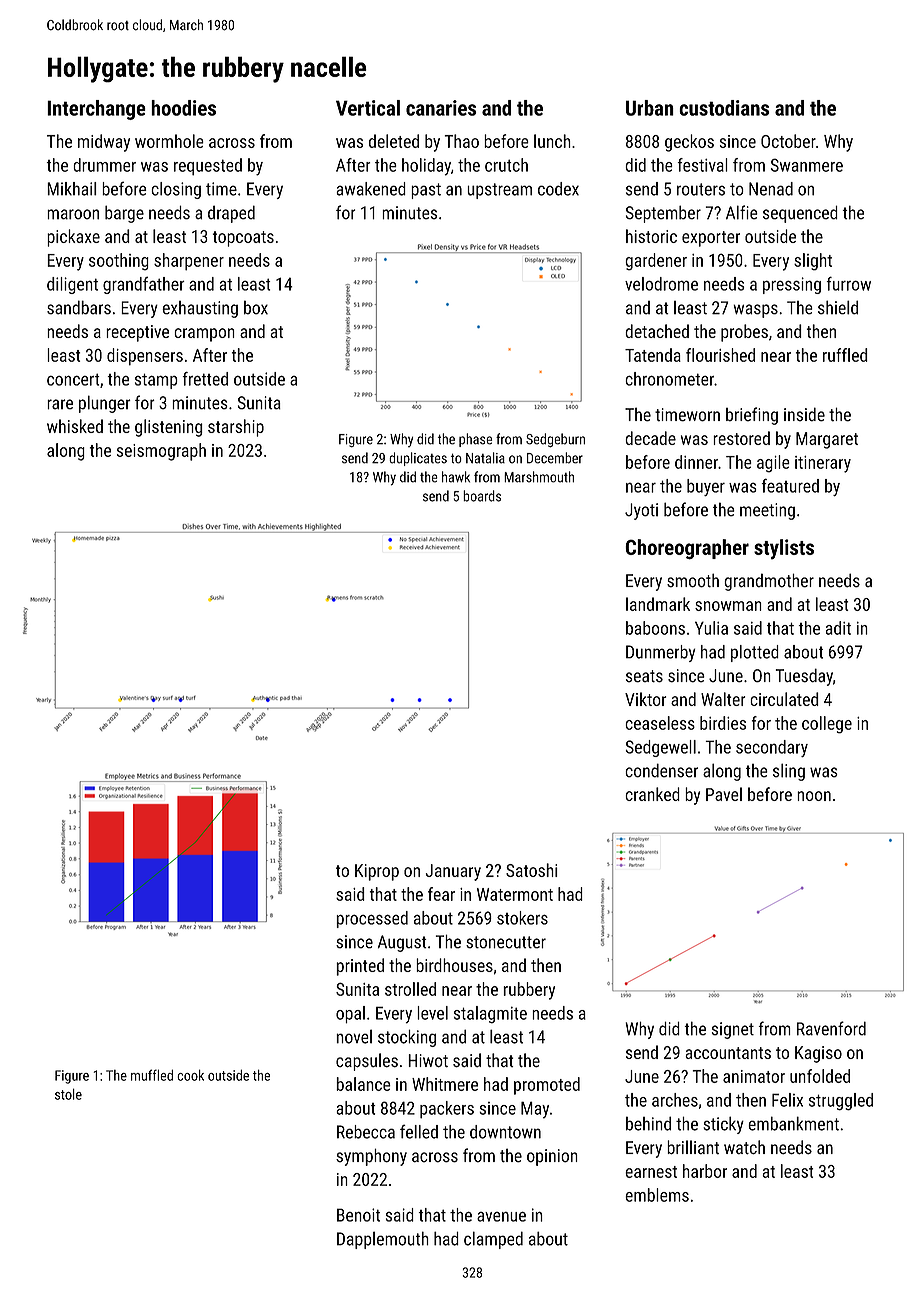  What do you see at coordinates (742, 212) in the document?
I see `Alfie` at bounding box center [742, 212].
